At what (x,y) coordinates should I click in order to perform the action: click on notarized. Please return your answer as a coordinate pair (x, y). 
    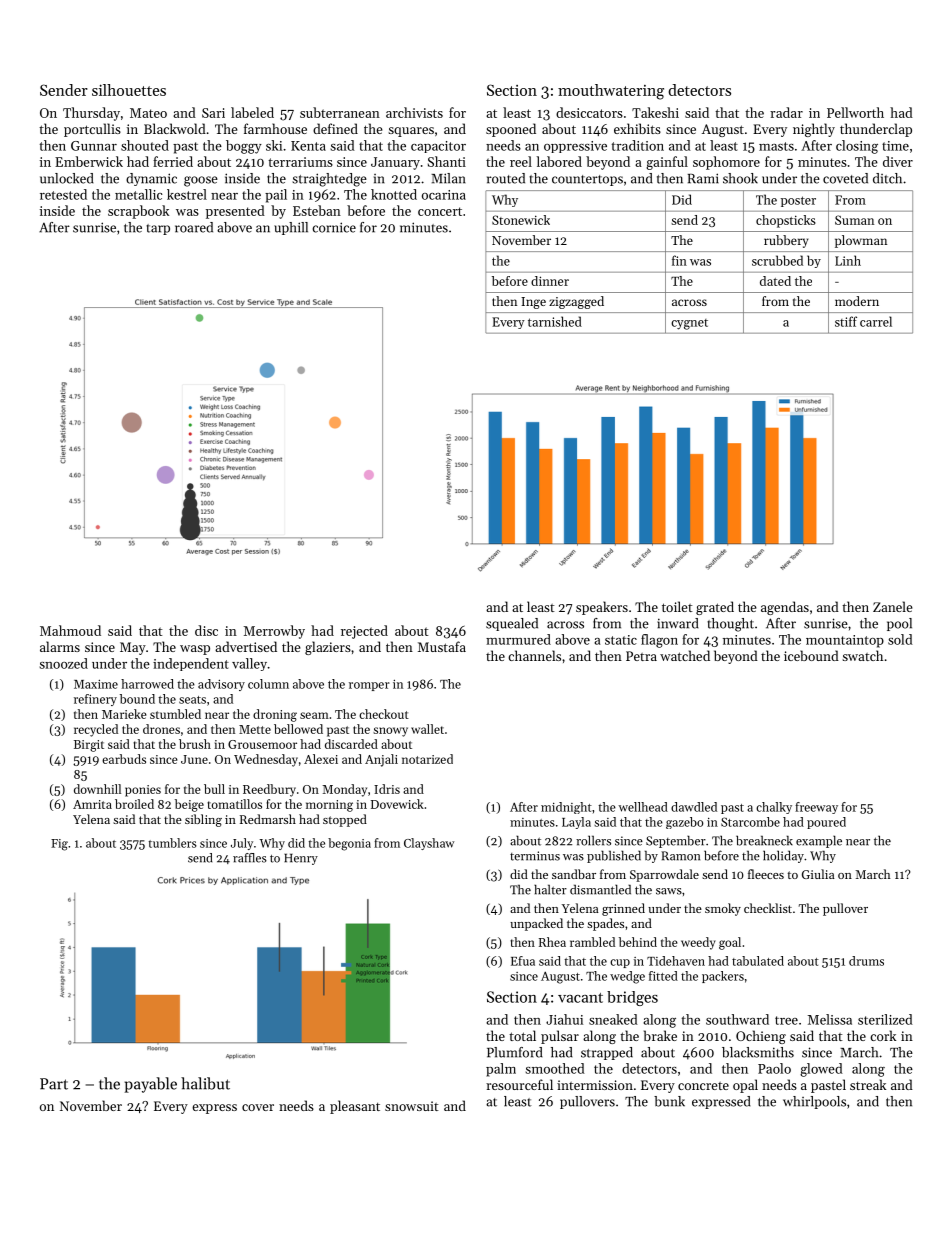
    Looking at the image, I should click on (427, 759).
